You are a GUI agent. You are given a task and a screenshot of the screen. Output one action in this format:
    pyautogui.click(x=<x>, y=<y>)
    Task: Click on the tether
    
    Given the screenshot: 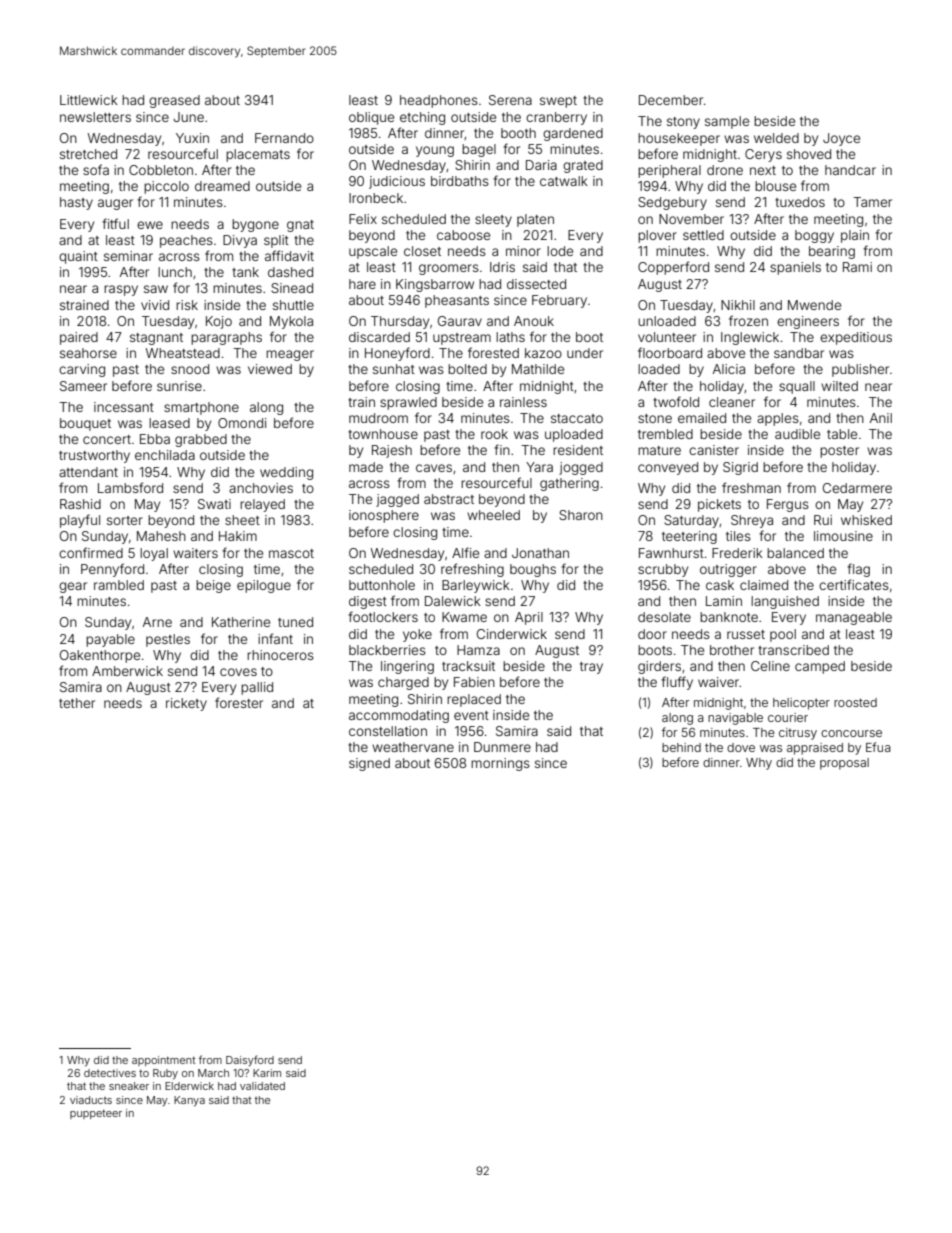 What is the action you would take?
    pyautogui.click(x=77, y=703)
